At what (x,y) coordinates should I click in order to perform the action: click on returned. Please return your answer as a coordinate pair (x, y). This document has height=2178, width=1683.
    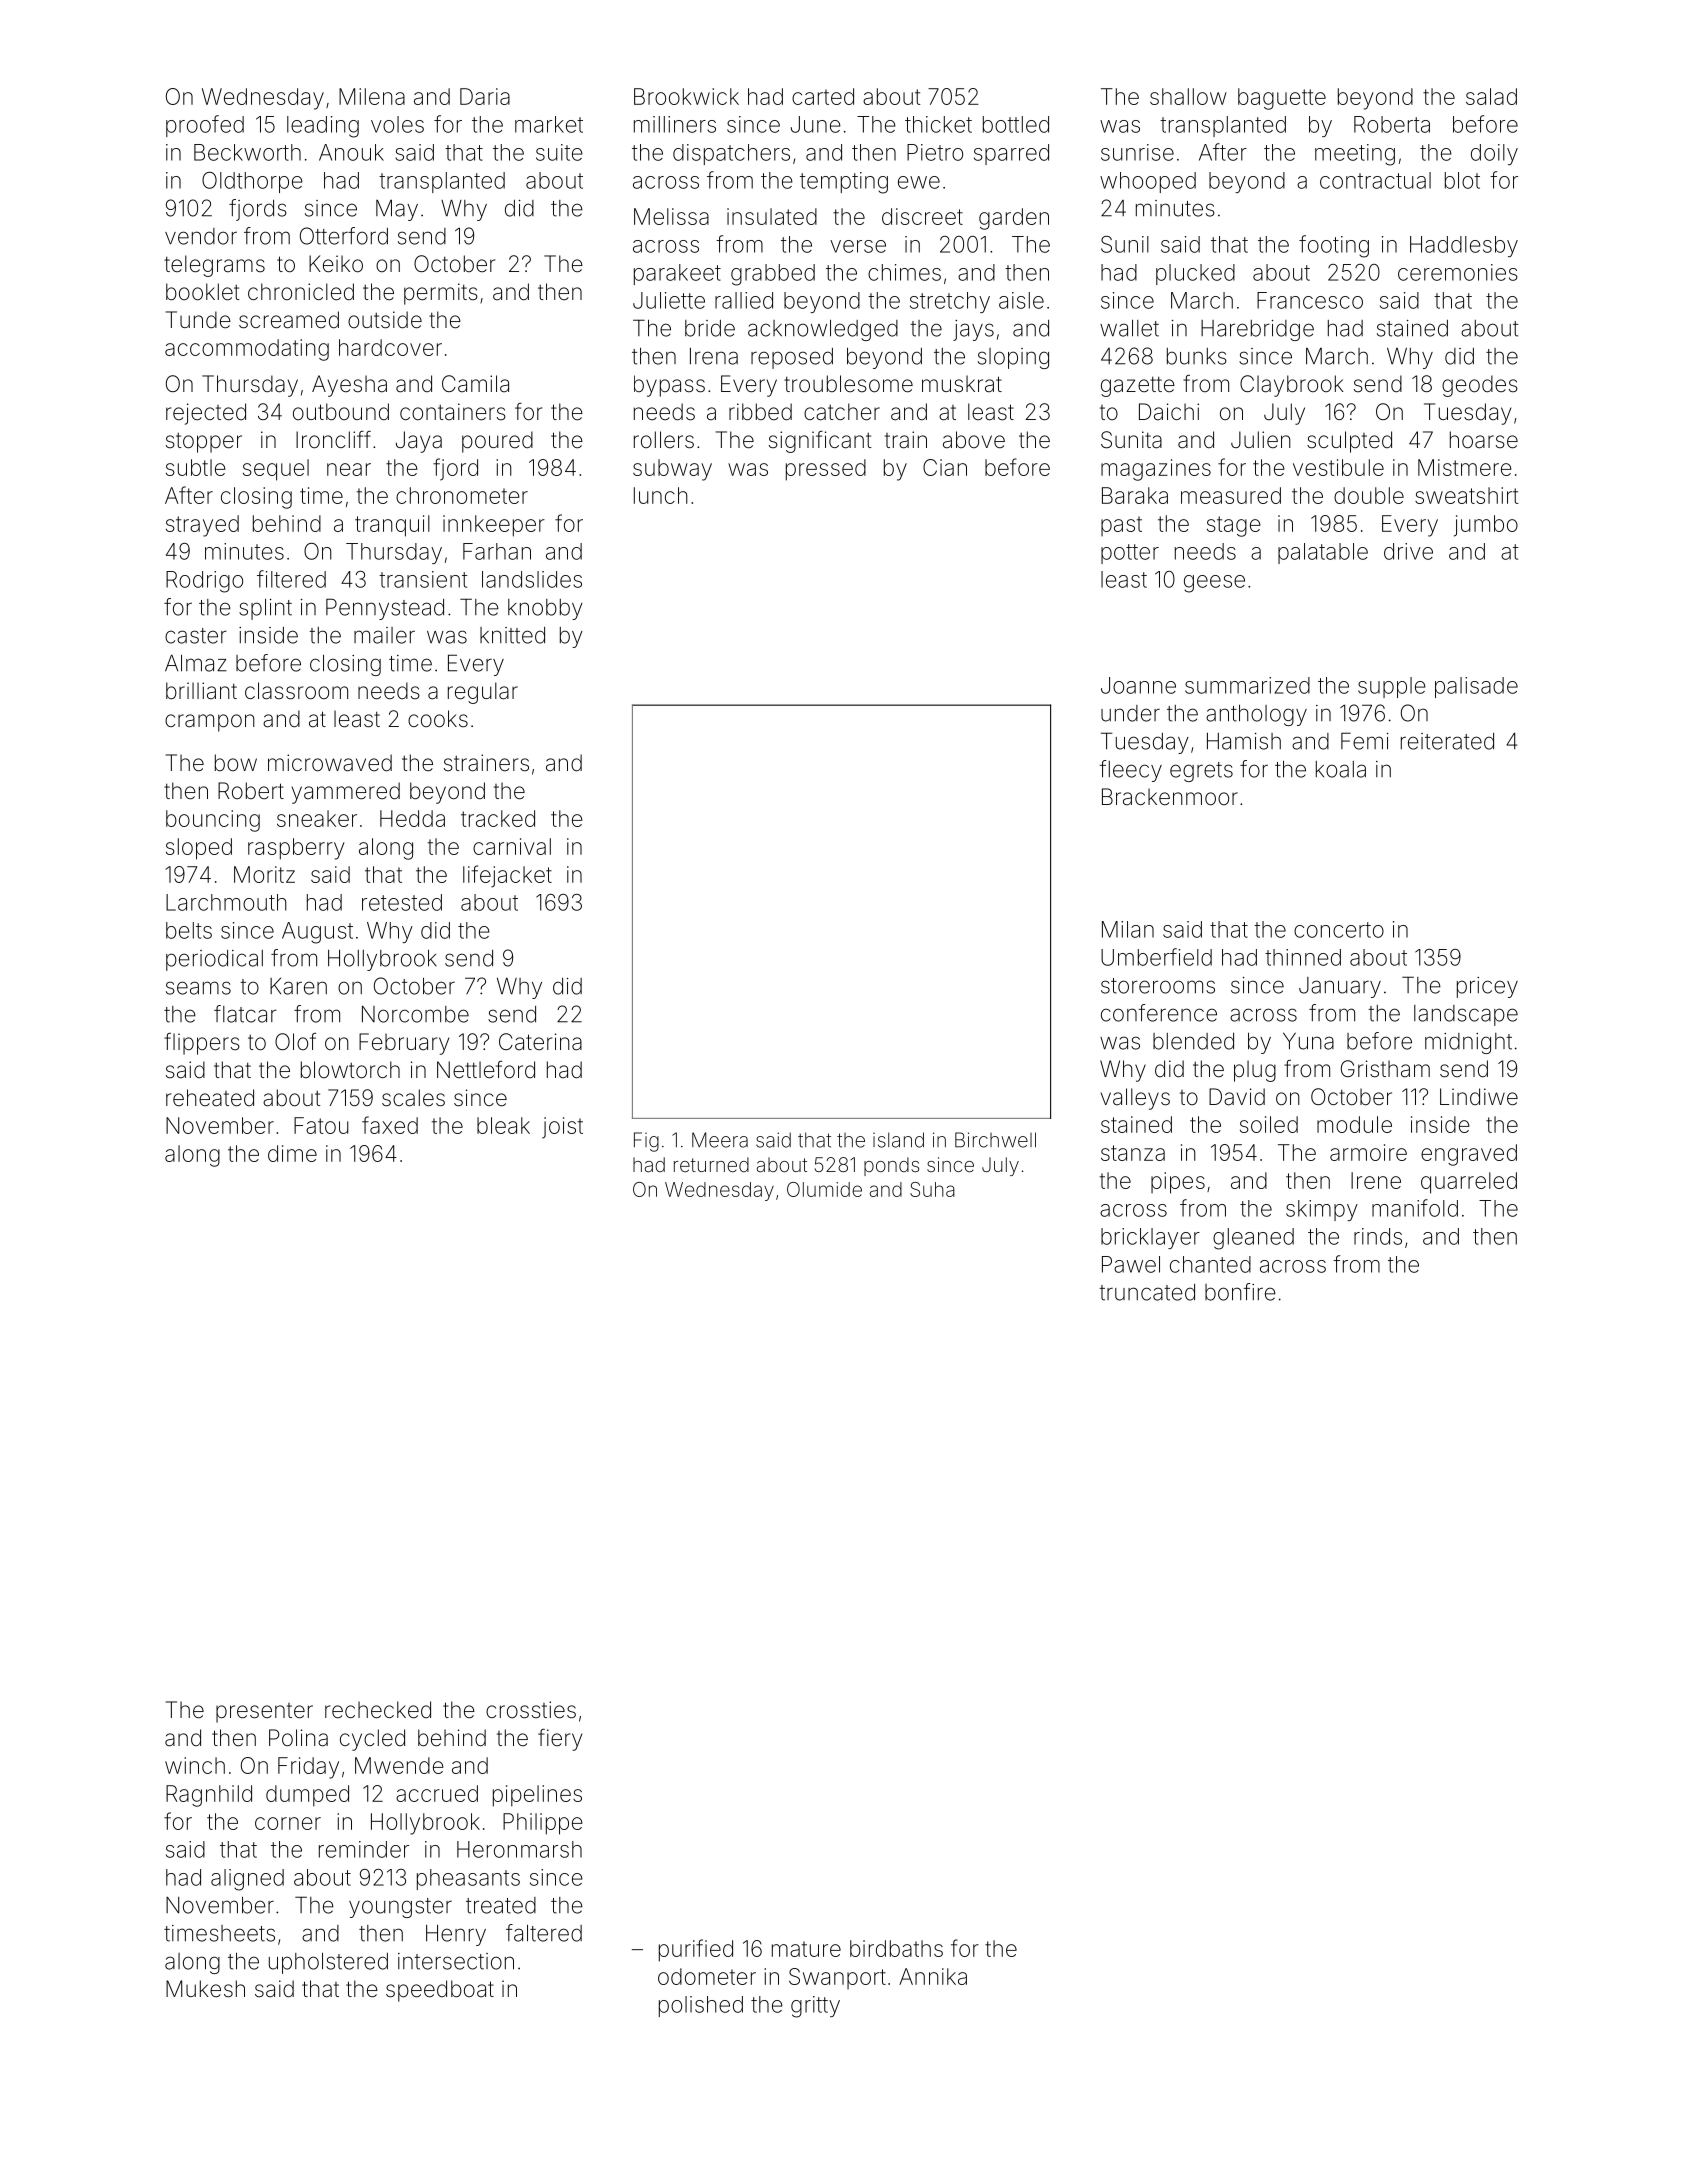
    Looking at the image, I should click on (711, 1164).
